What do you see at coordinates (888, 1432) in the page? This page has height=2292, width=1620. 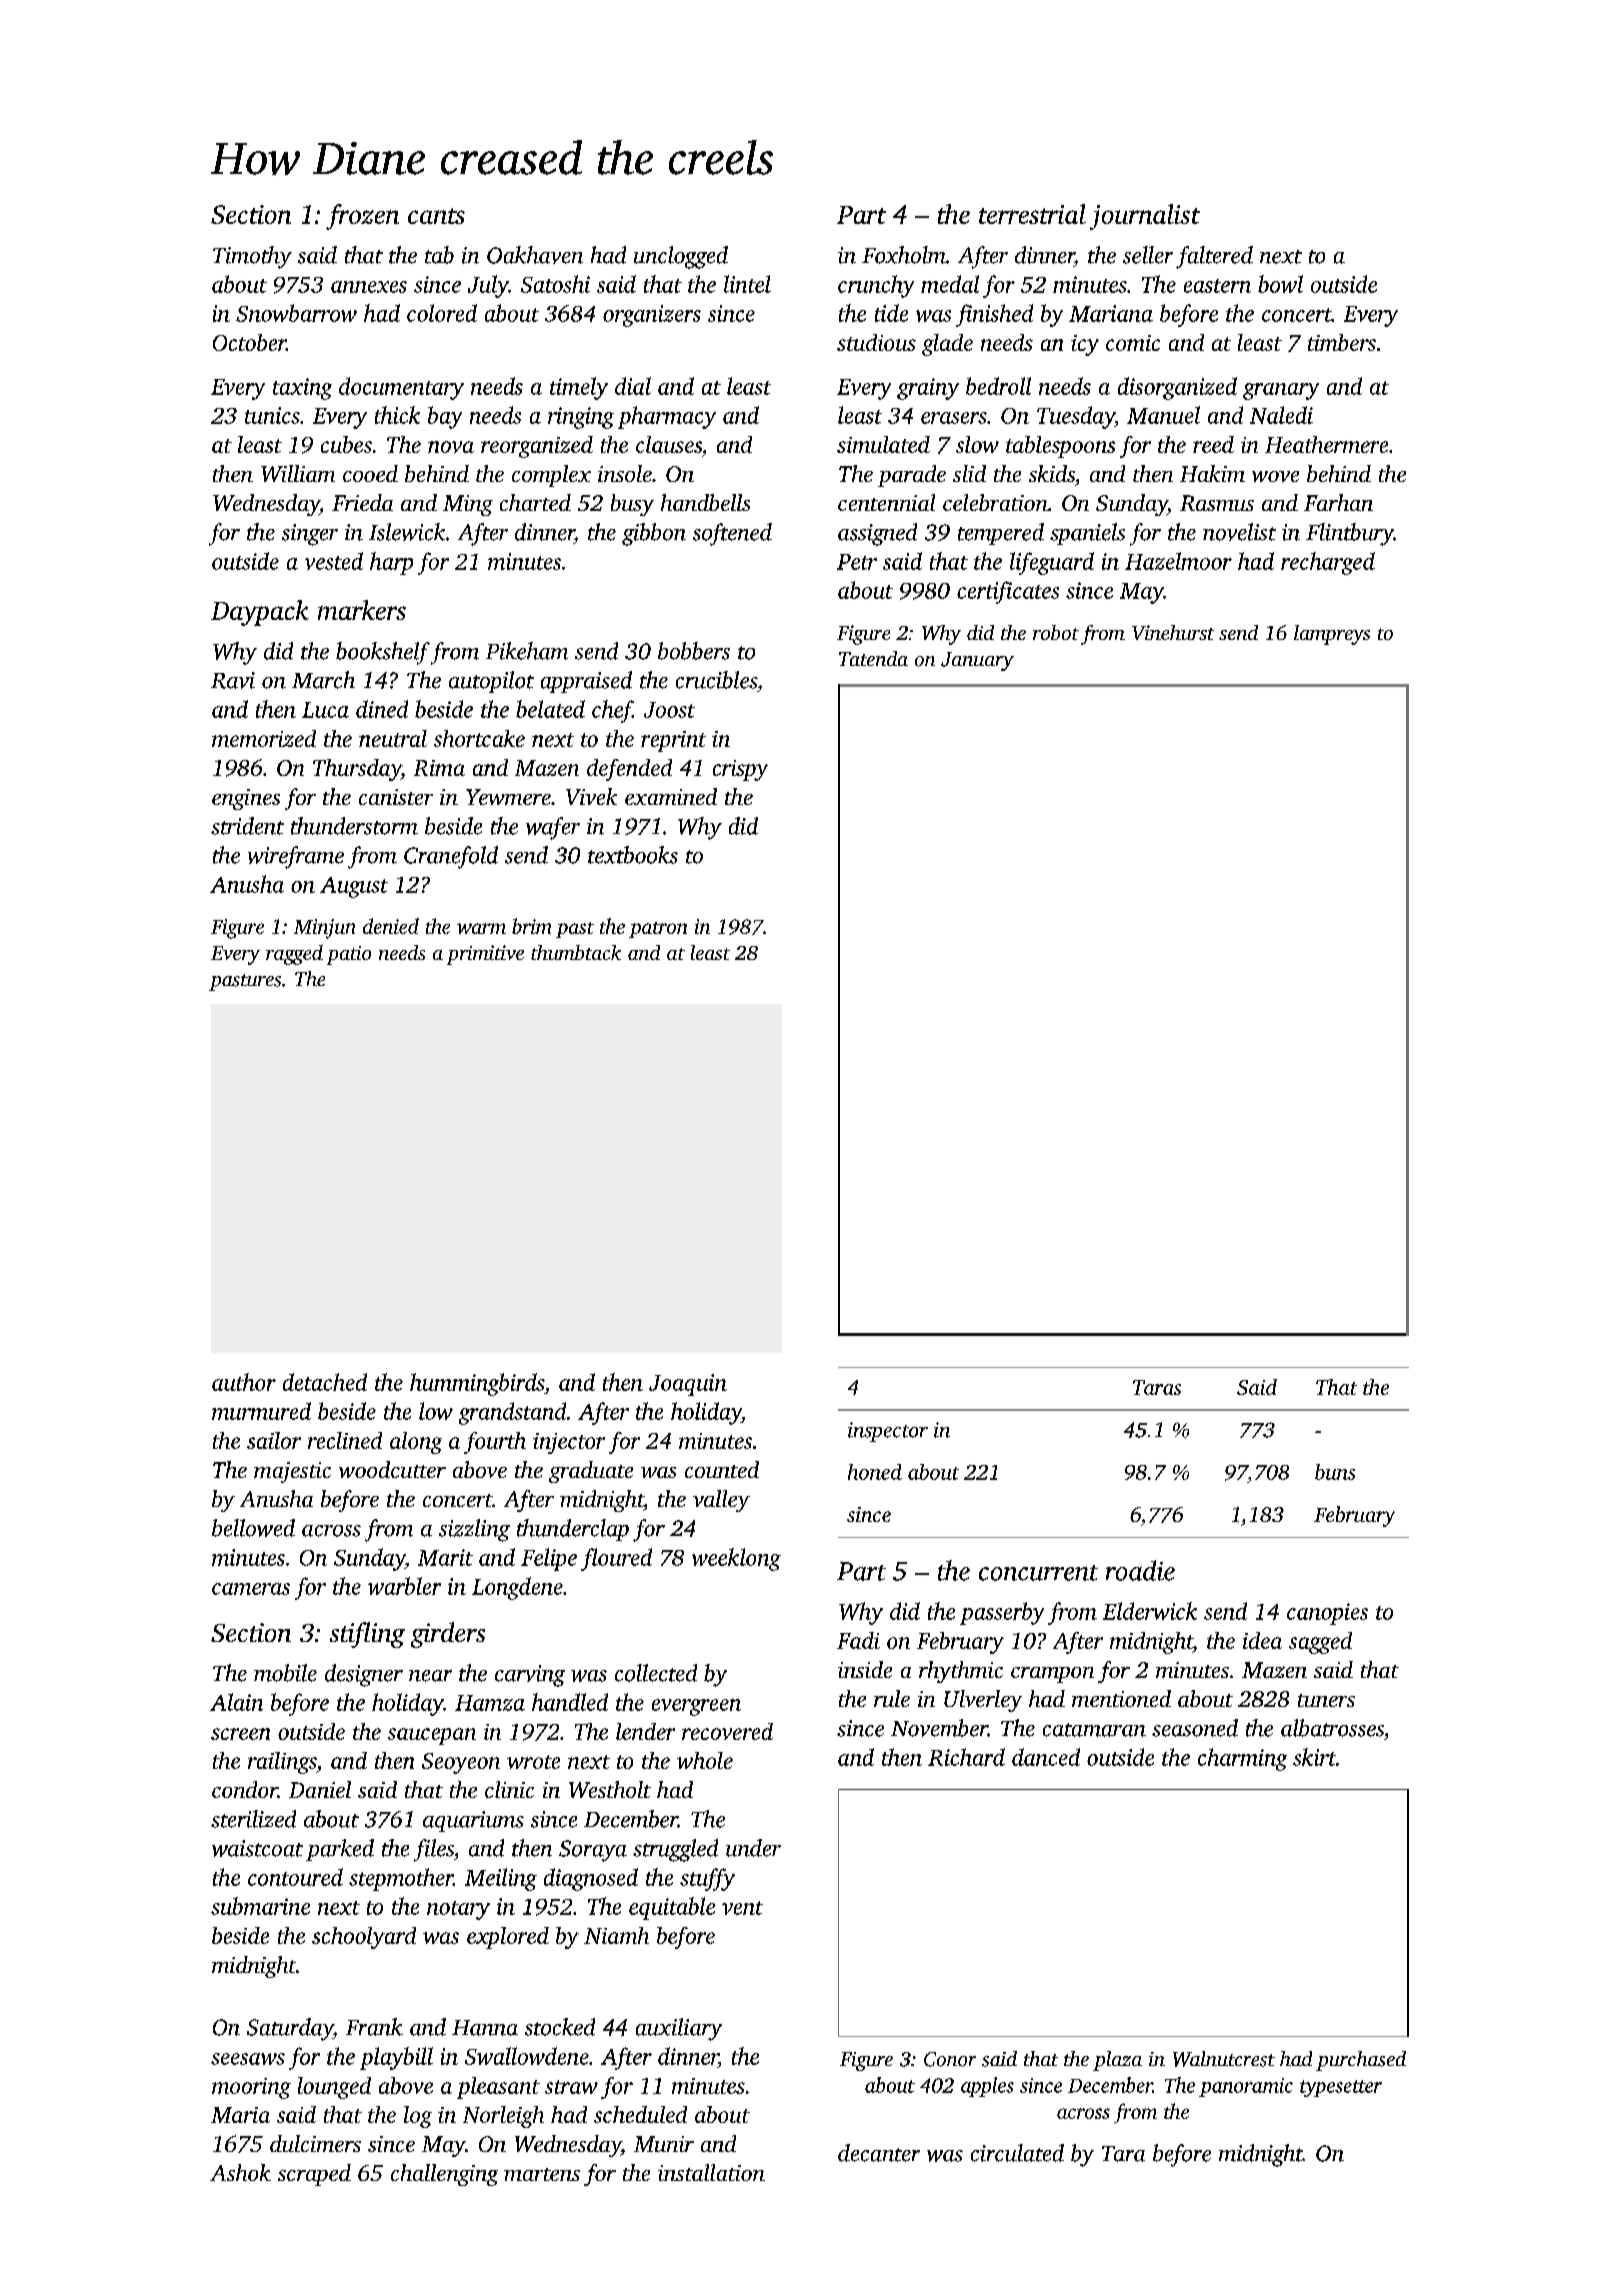 I see `inspector` at bounding box center [888, 1432].
